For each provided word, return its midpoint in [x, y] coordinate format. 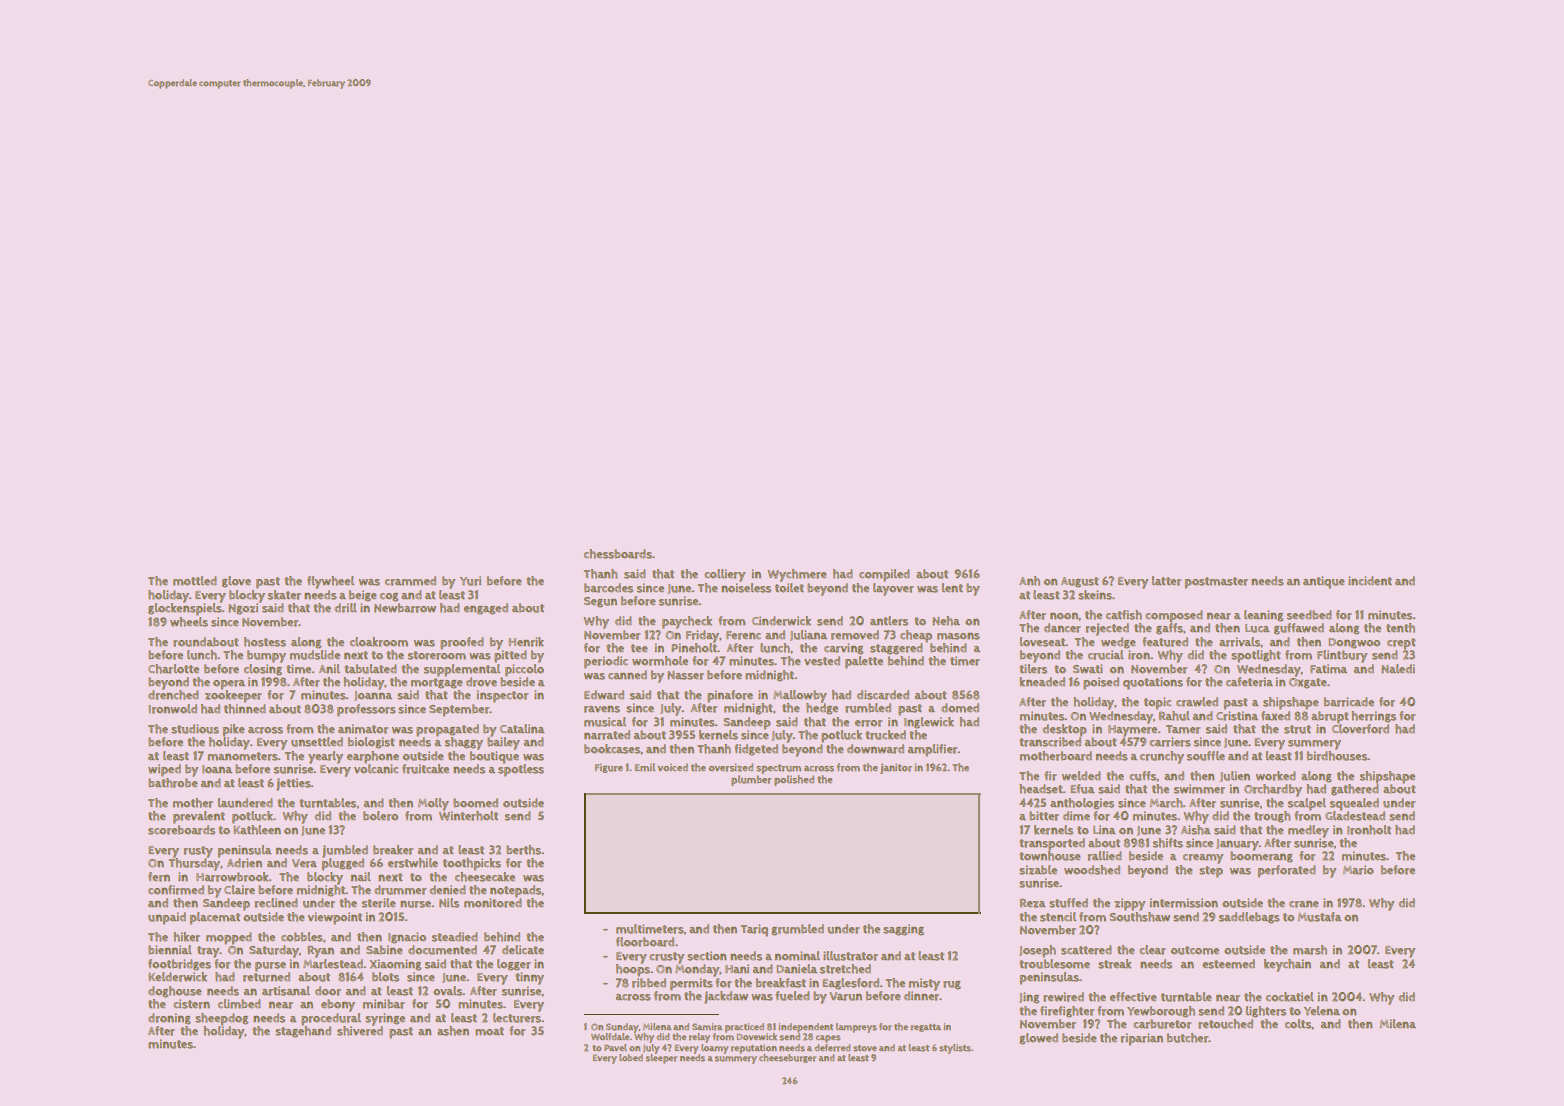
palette [864, 662]
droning [169, 1019]
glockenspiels [185, 609]
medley [1308, 831]
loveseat [1043, 642]
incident [1370, 580]
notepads [516, 891]
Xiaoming [395, 965]
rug [952, 985]
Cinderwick [781, 621]
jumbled [345, 851]
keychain [1287, 965]
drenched [173, 695]
